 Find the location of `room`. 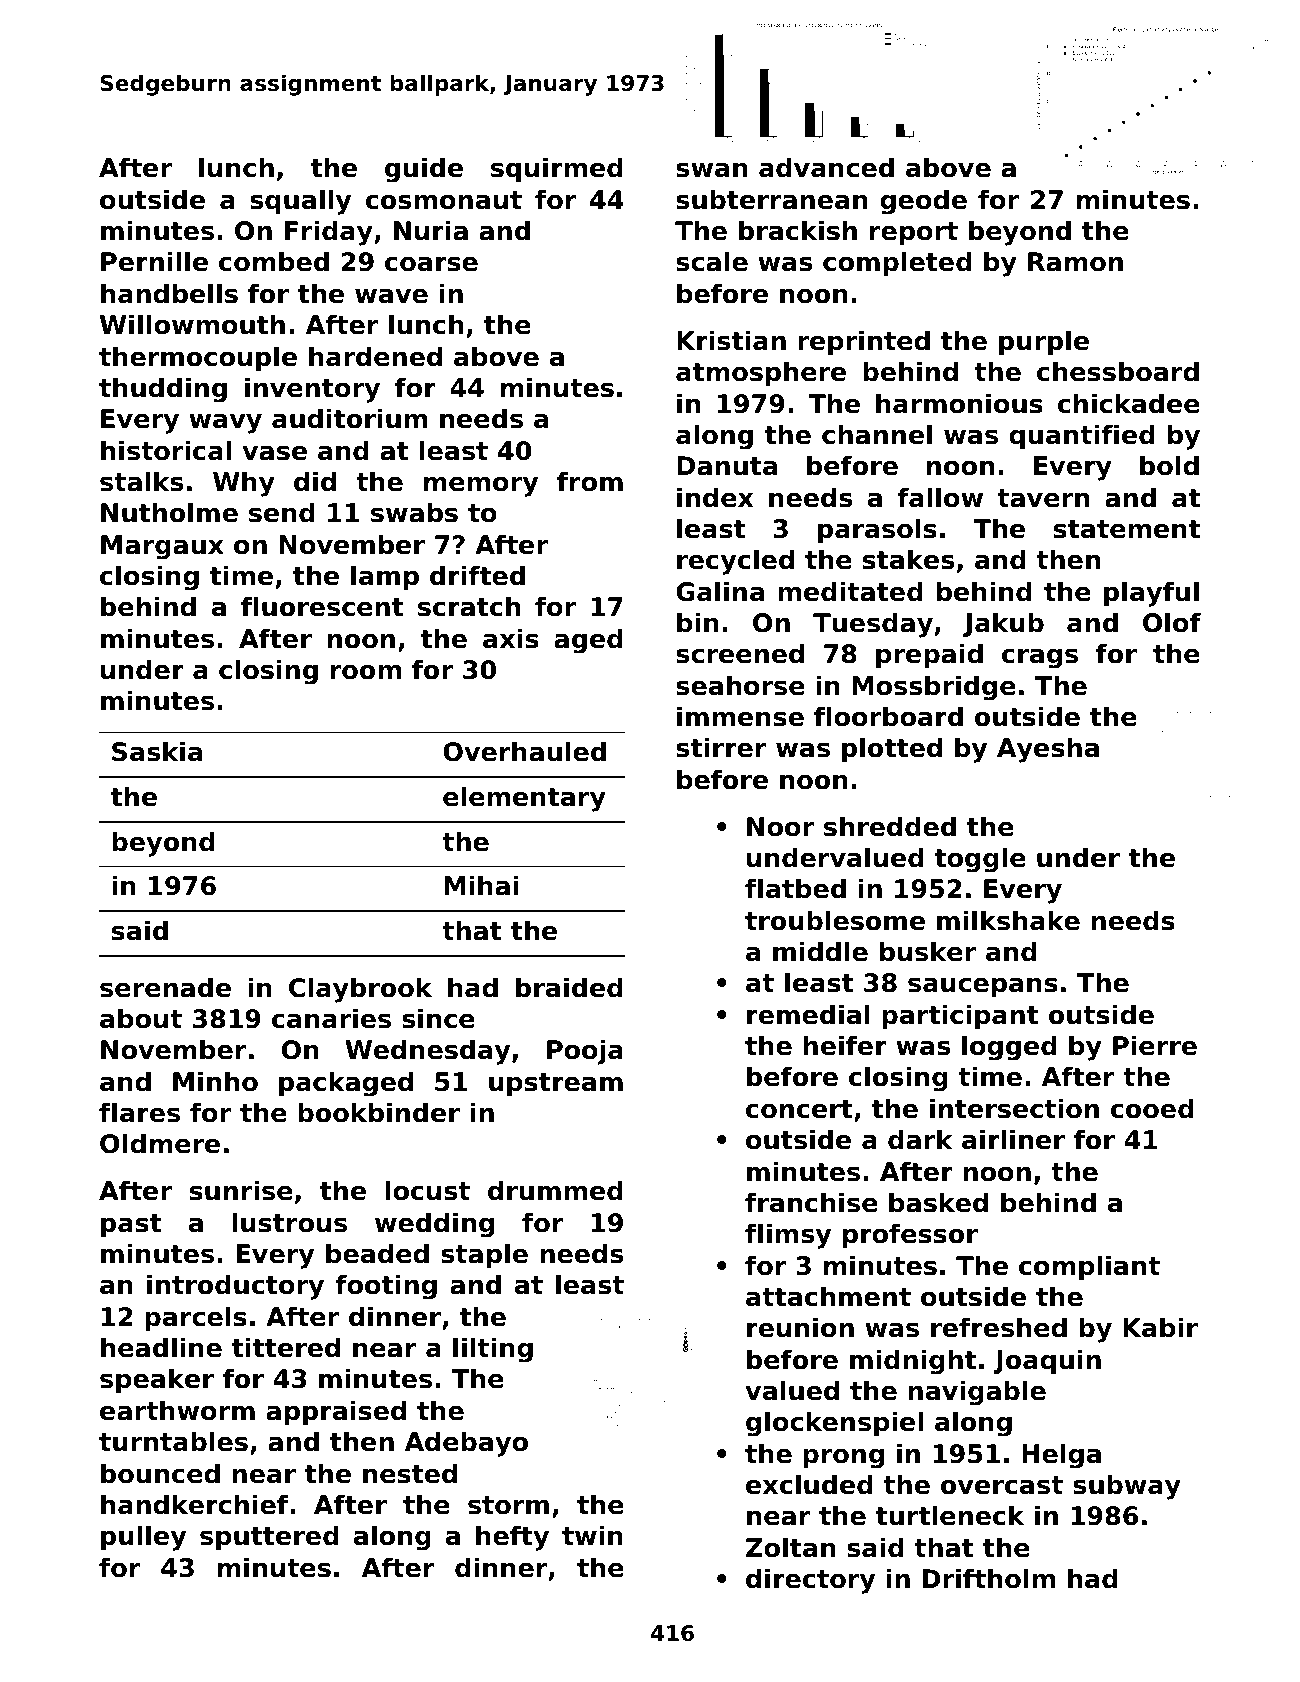

room is located at coordinates (366, 672).
